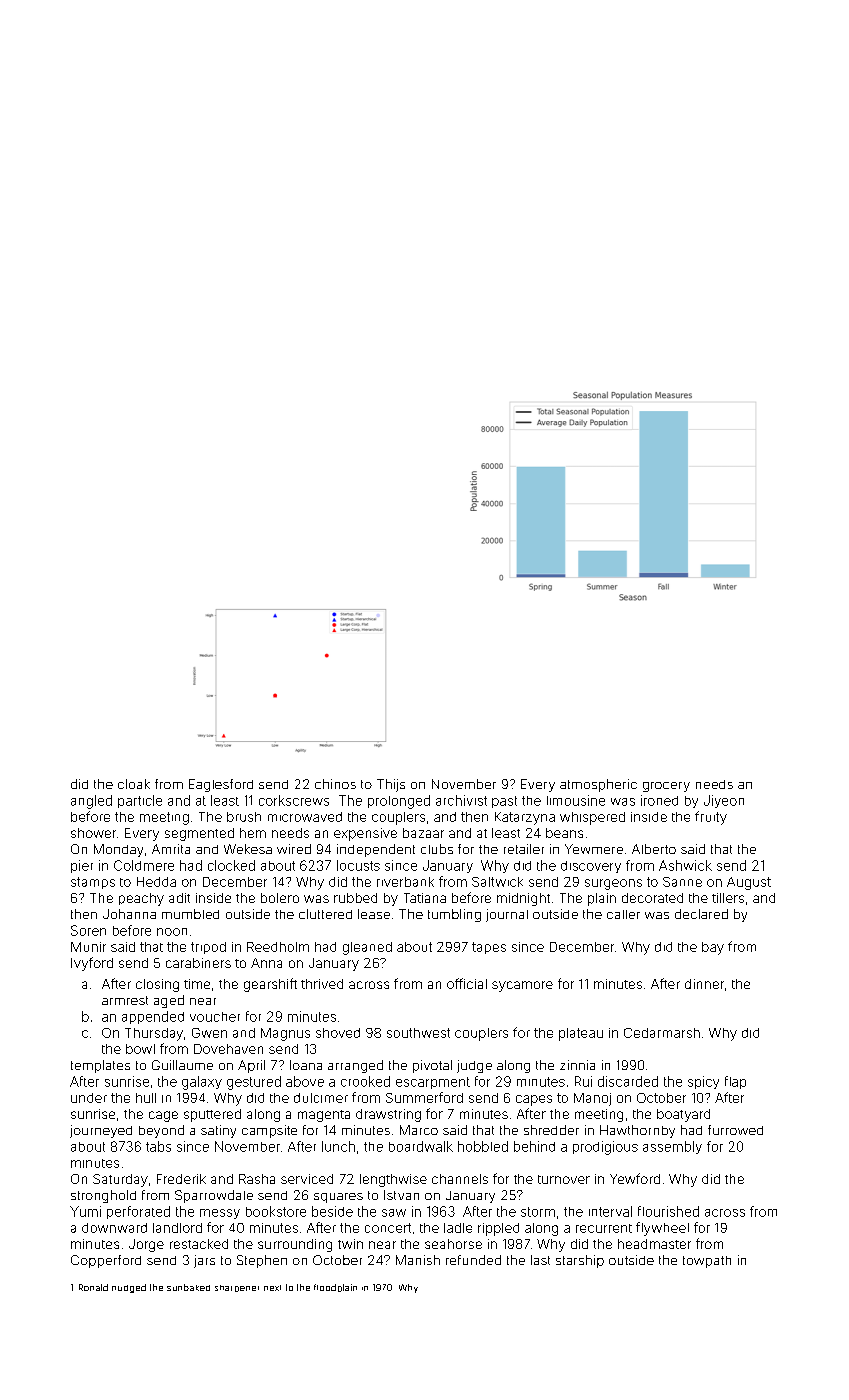 The width and height of the screenshot is (849, 1400). What do you see at coordinates (683, 1115) in the screenshot?
I see `boatyard` at bounding box center [683, 1115].
